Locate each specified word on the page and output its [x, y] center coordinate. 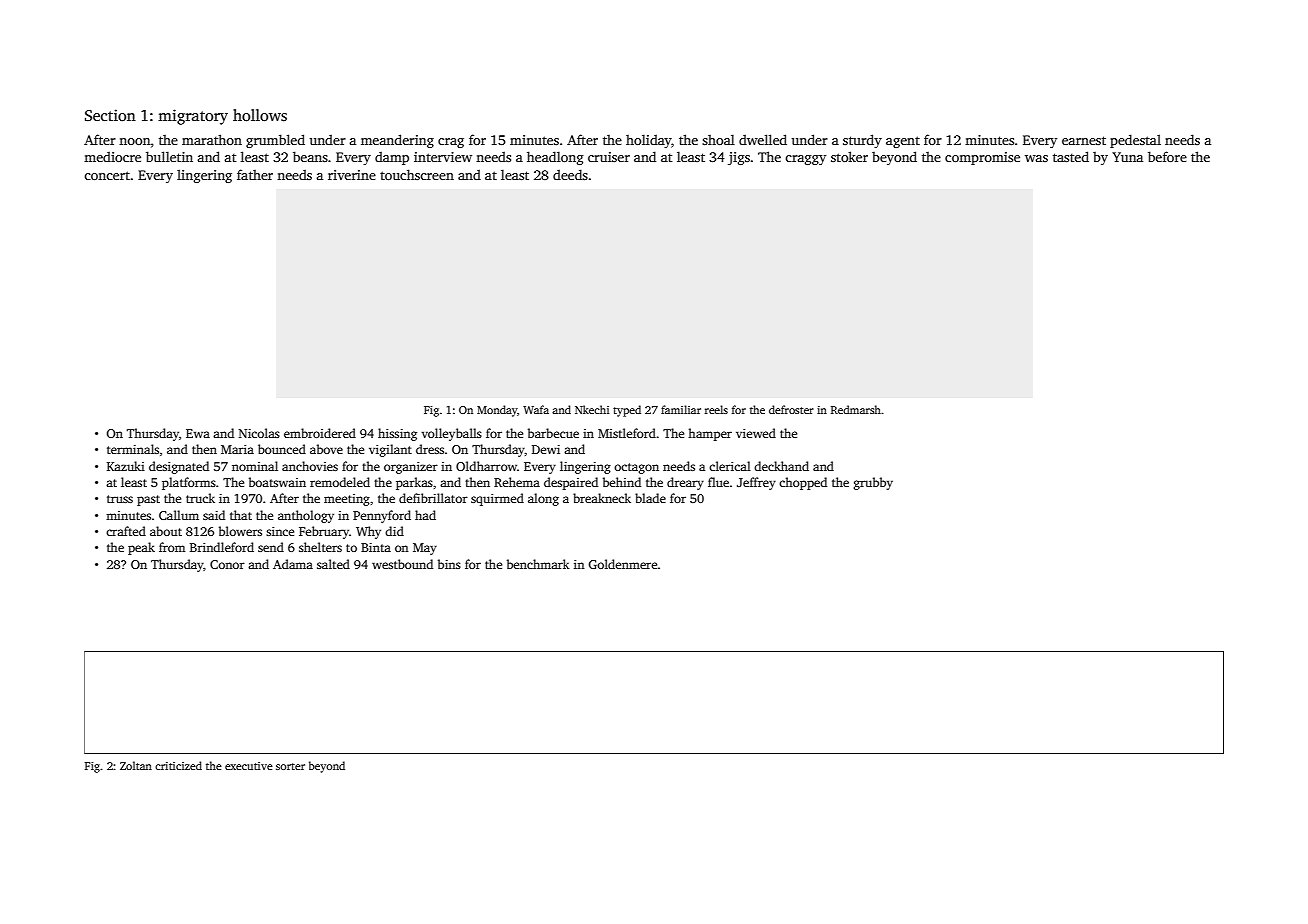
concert [107, 175]
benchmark [538, 564]
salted [333, 564]
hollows [260, 115]
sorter [290, 766]
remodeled [340, 482]
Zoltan [136, 765]
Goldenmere [622, 564]
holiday [649, 141]
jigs [739, 158]
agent [903, 142]
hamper [710, 434]
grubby [873, 483]
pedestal [1135, 141]
